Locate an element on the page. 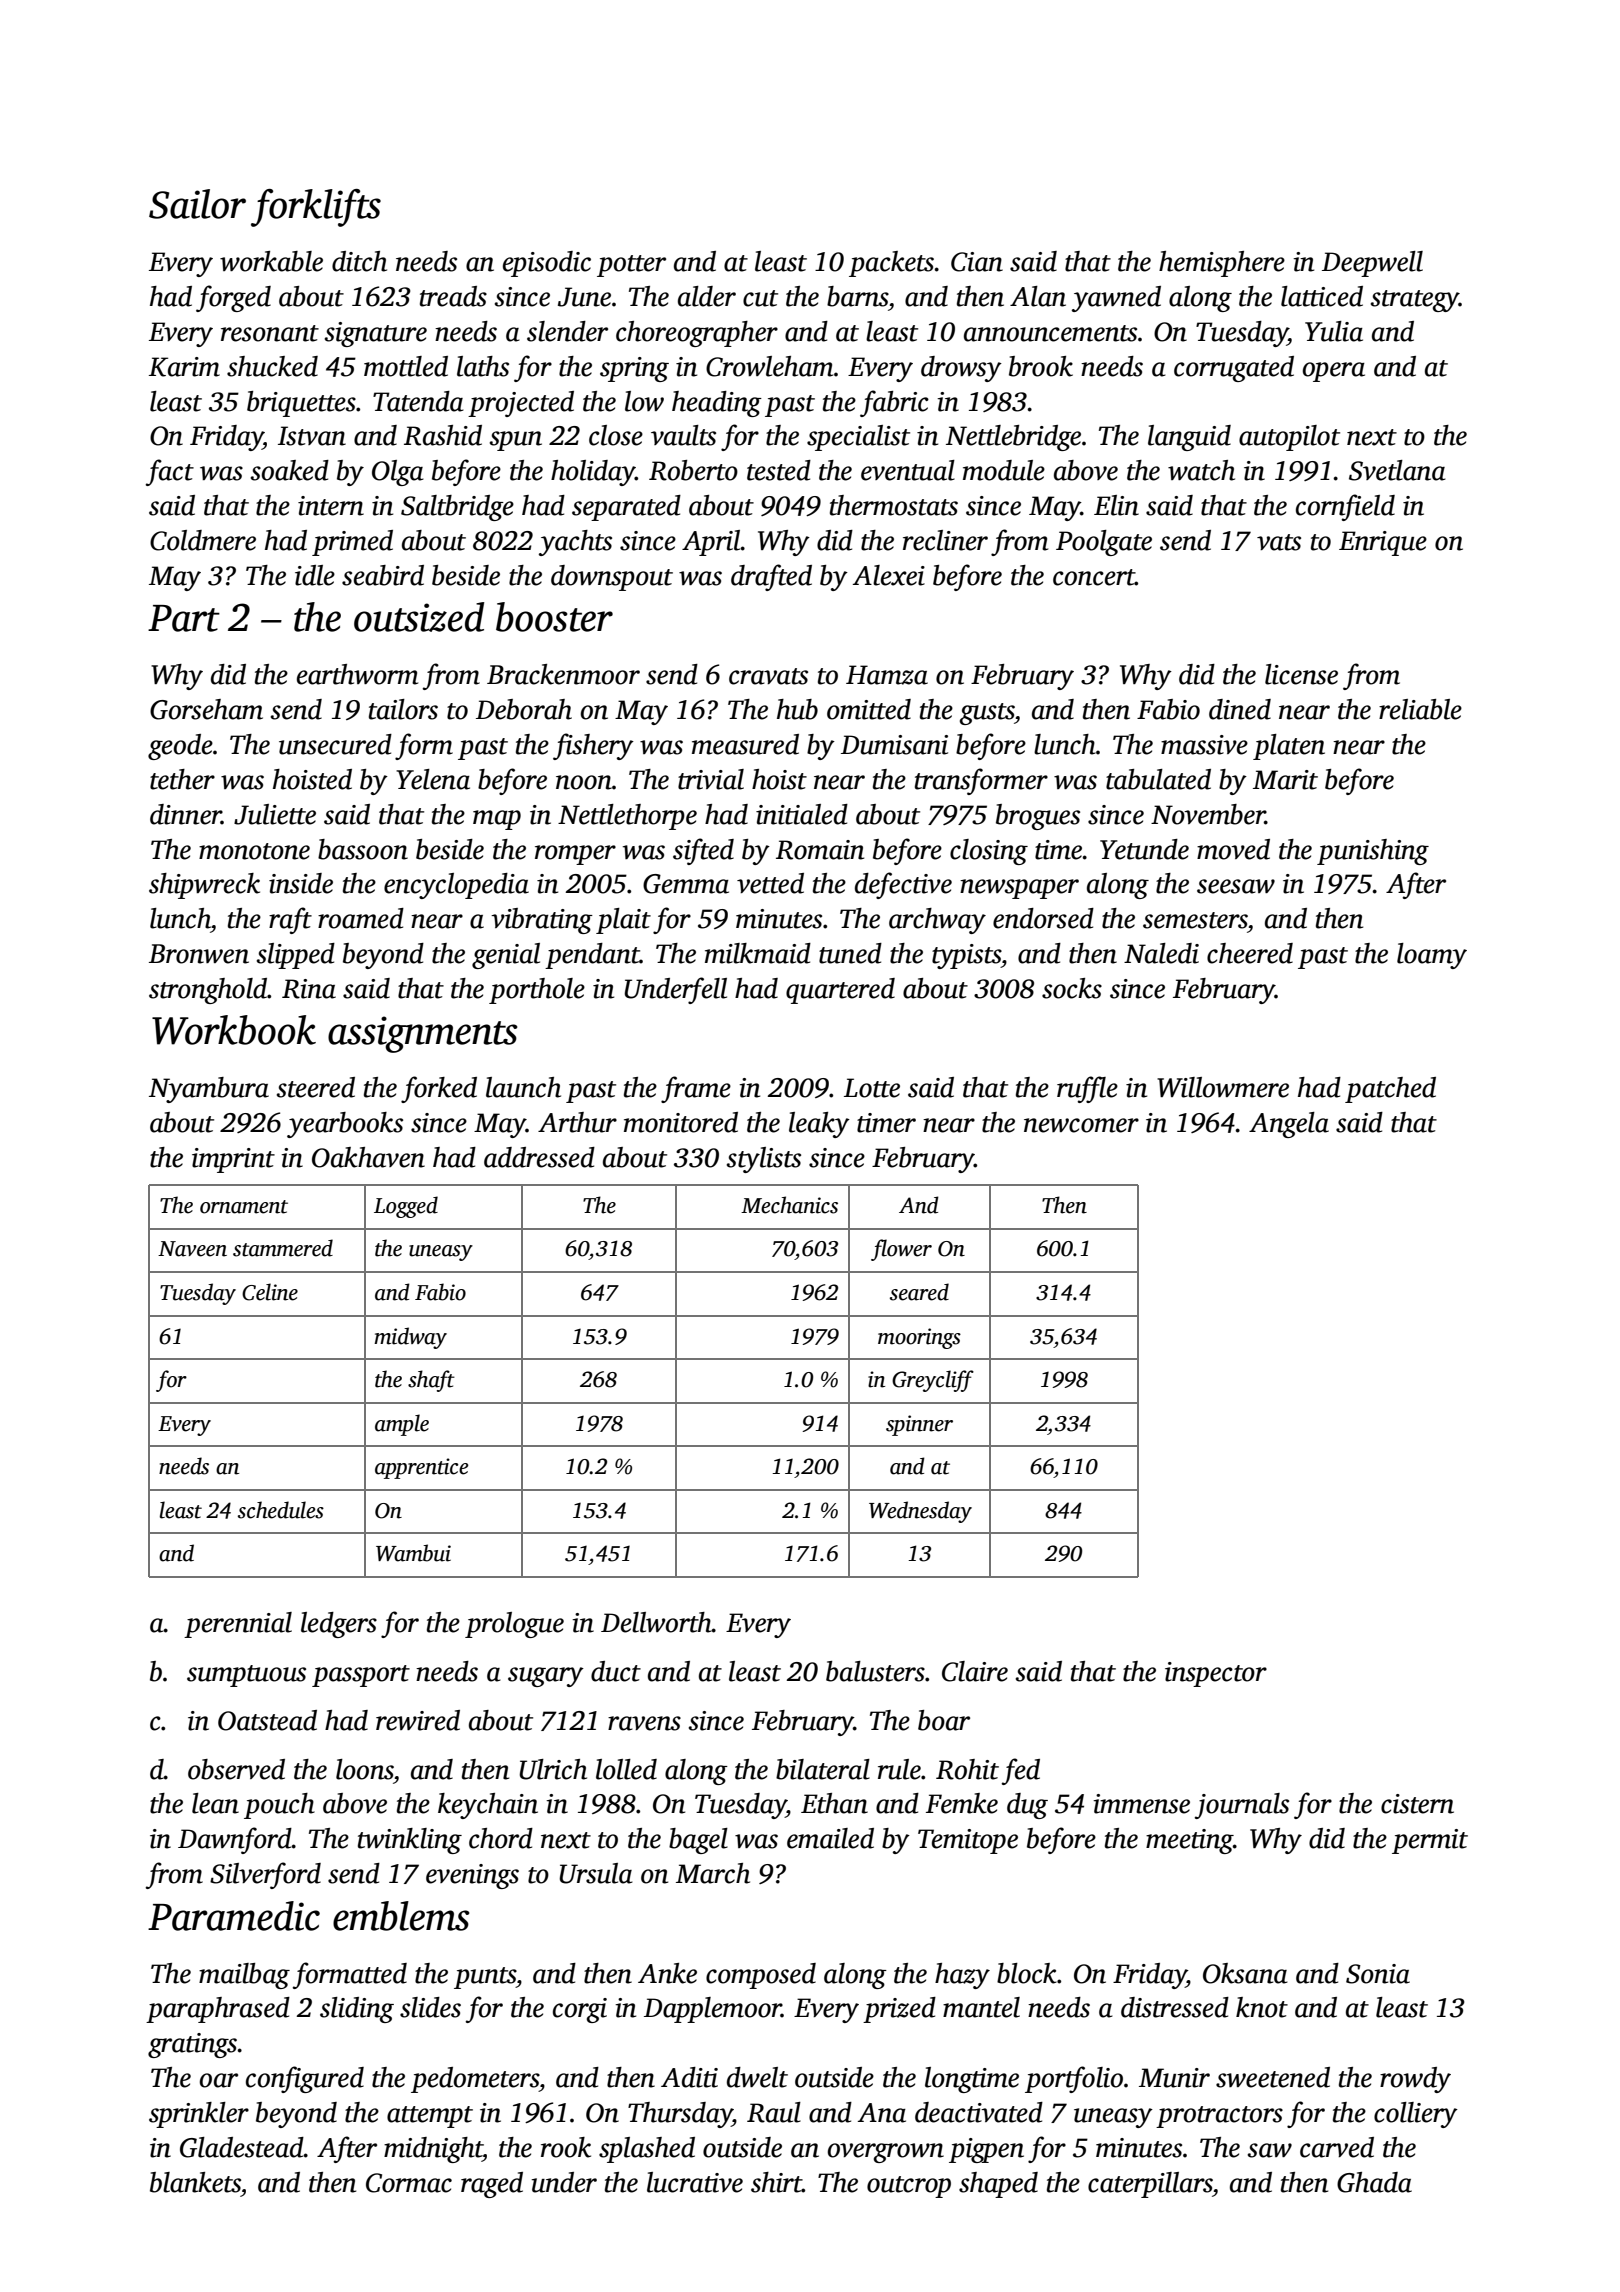  frame is located at coordinates (696, 1089).
